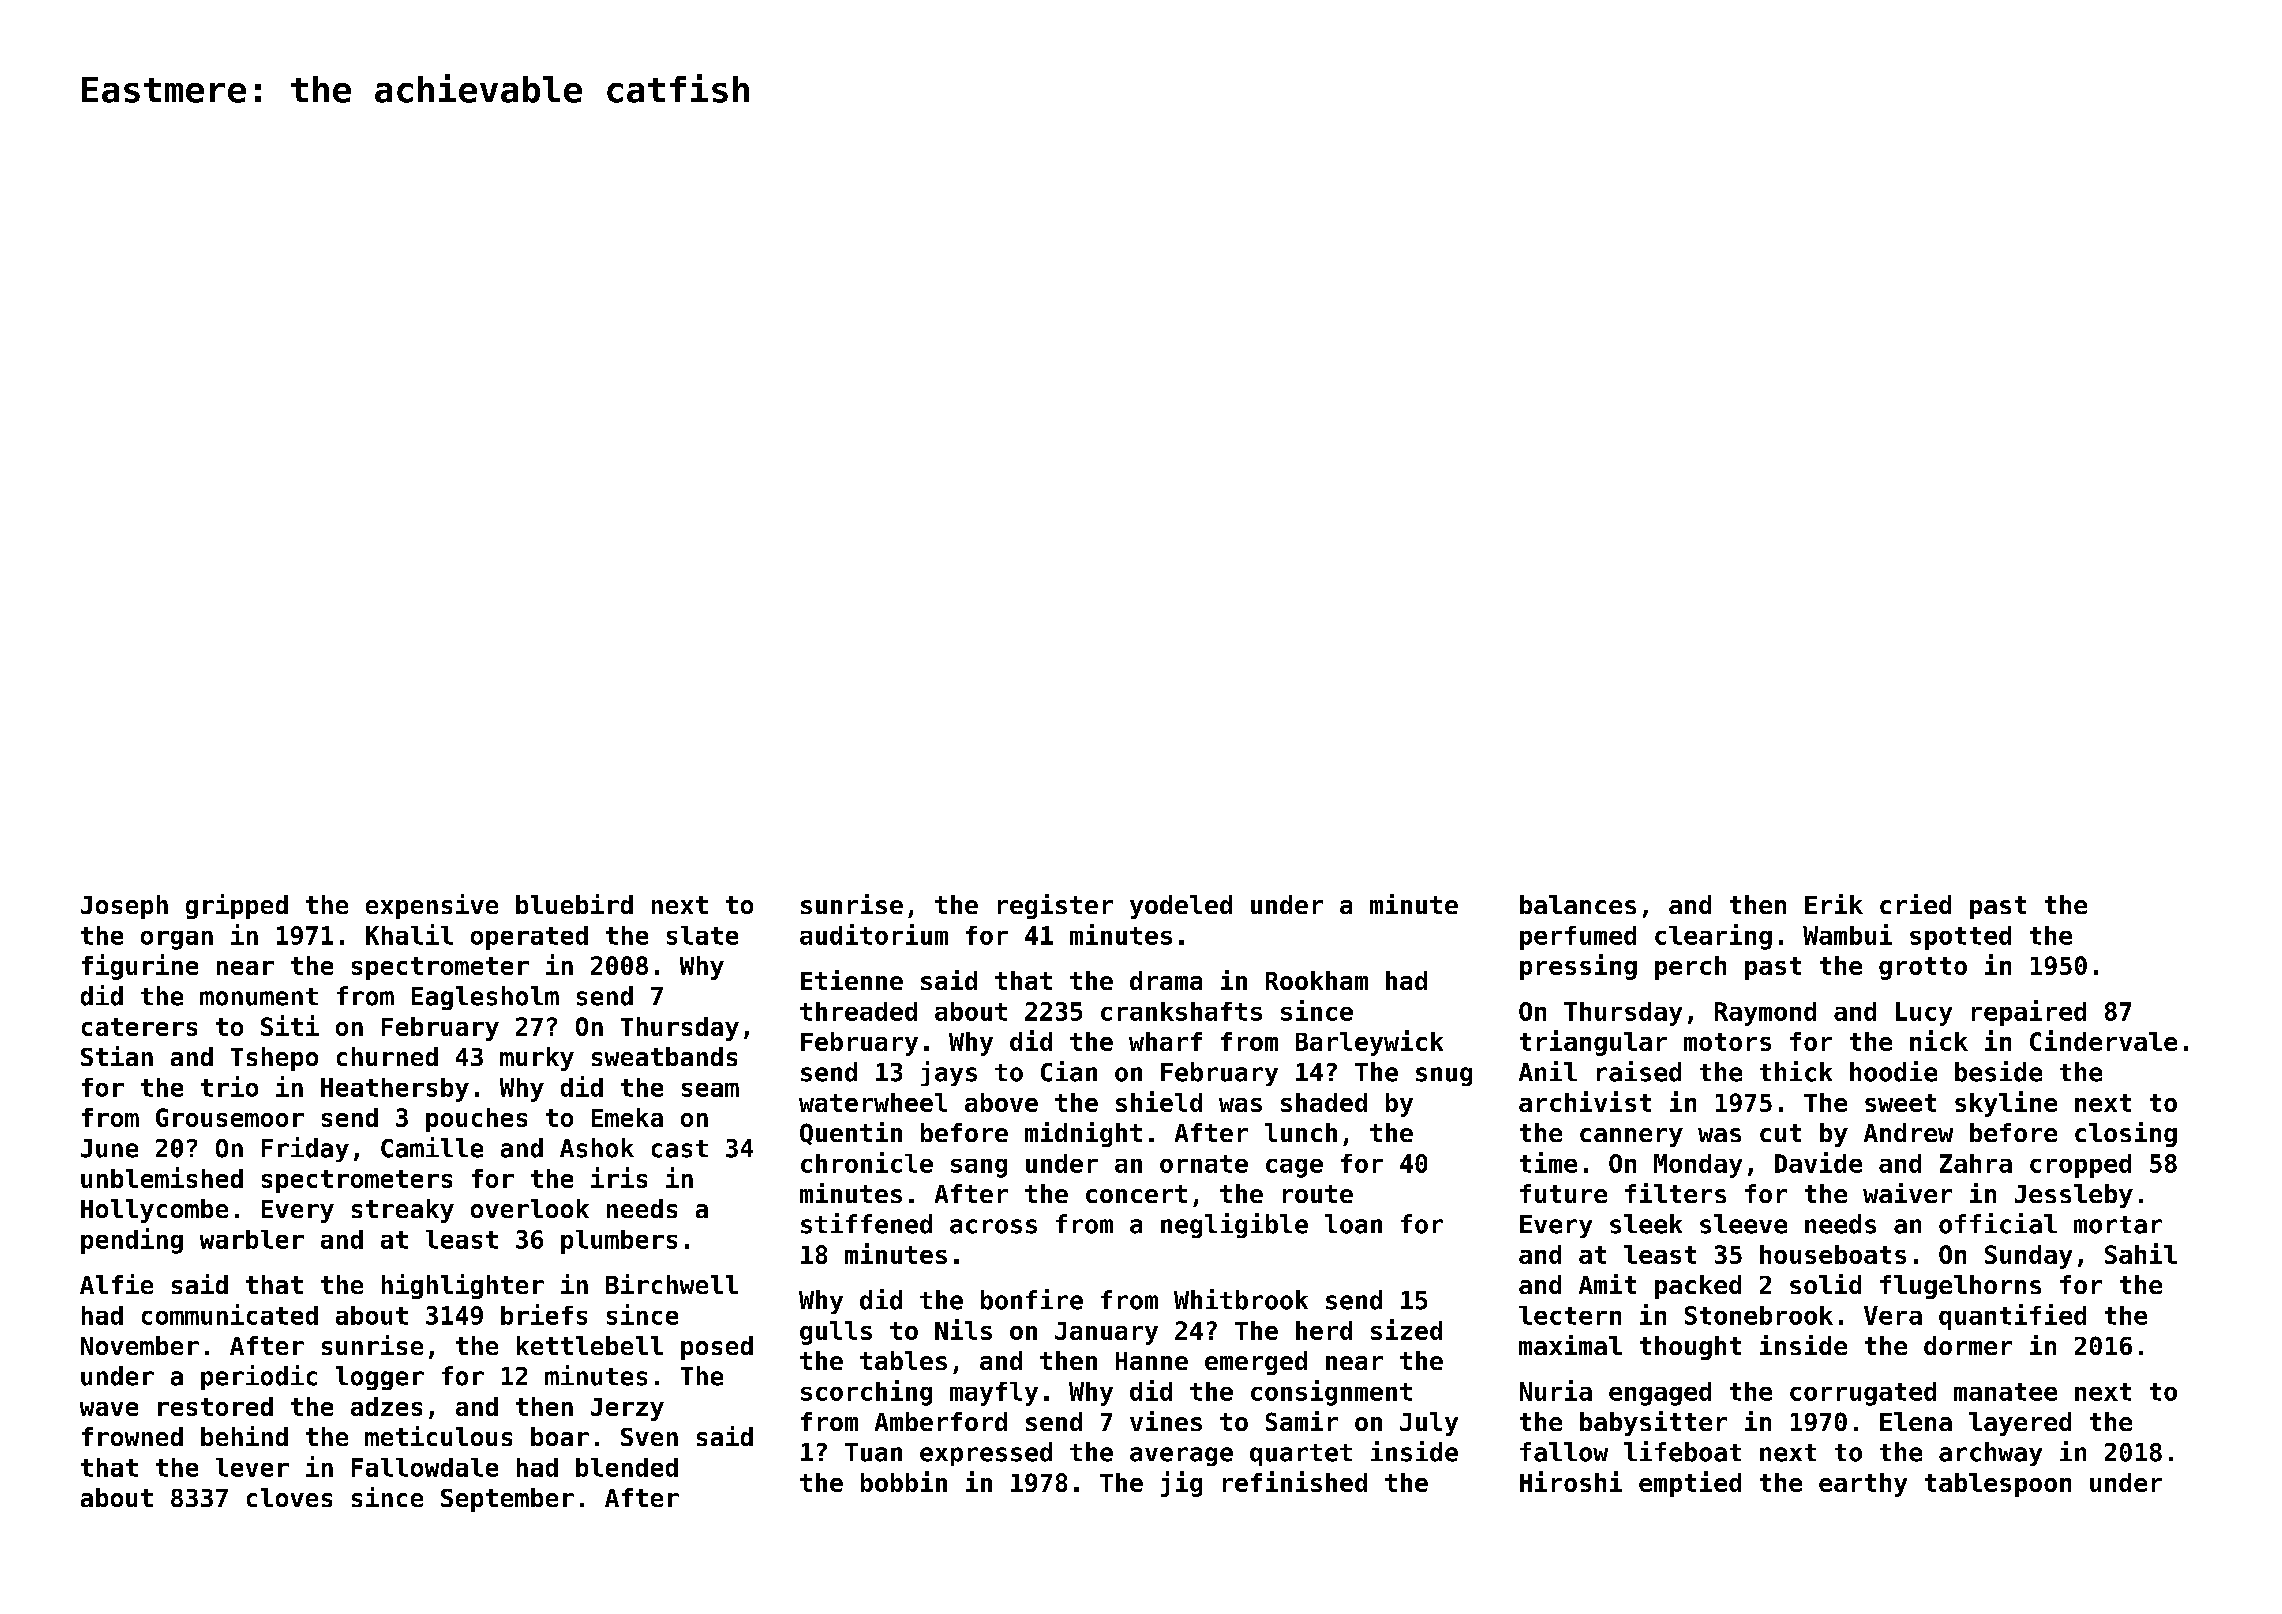  I want to click on official, so click(1998, 1223).
